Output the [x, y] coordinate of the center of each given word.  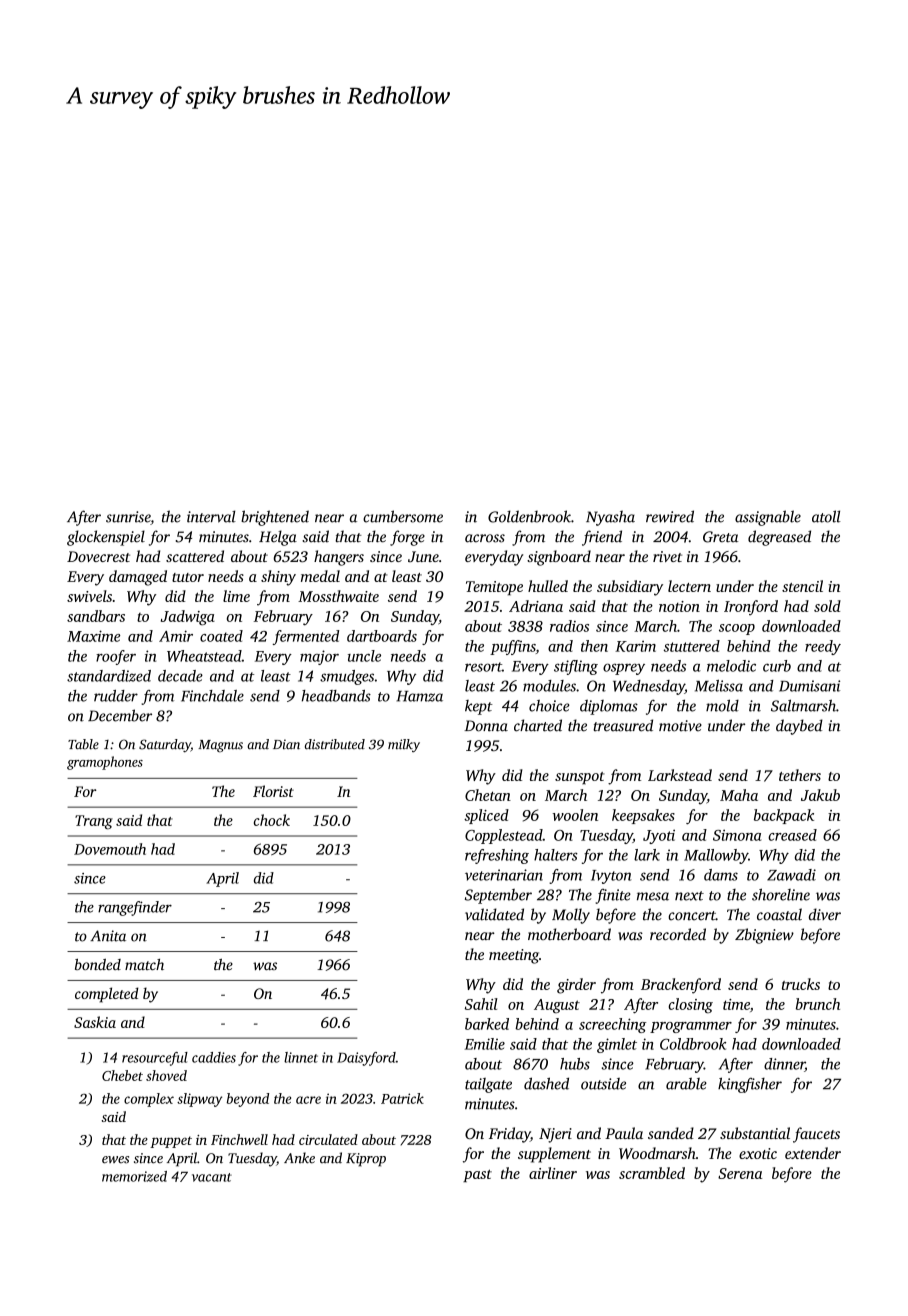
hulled [548, 586]
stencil [802, 586]
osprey [624, 669]
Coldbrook [693, 1044]
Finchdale [212, 696]
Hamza [419, 696]
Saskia [95, 1022]
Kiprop [366, 1160]
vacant [212, 1177]
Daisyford [366, 1059]
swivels [89, 596]
